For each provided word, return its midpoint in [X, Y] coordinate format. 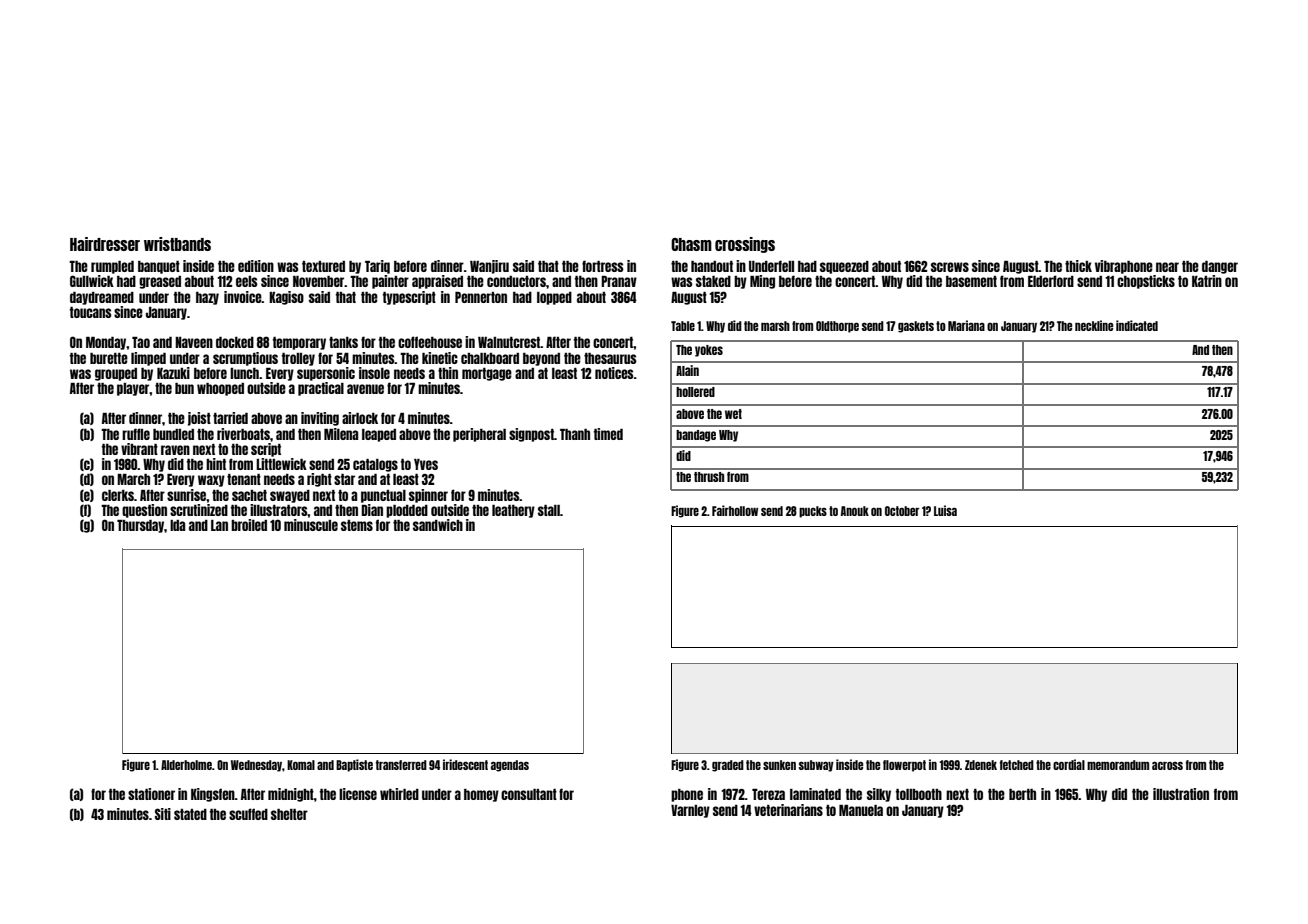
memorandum [1118, 765]
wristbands [177, 244]
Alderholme [186, 765]
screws [950, 267]
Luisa [945, 510]
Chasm [691, 244]
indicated [1137, 325]
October [902, 511]
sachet [249, 495]
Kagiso [286, 298]
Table [683, 326]
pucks [813, 512]
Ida [177, 525]
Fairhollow [735, 510]
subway [816, 766]
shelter [289, 814]
